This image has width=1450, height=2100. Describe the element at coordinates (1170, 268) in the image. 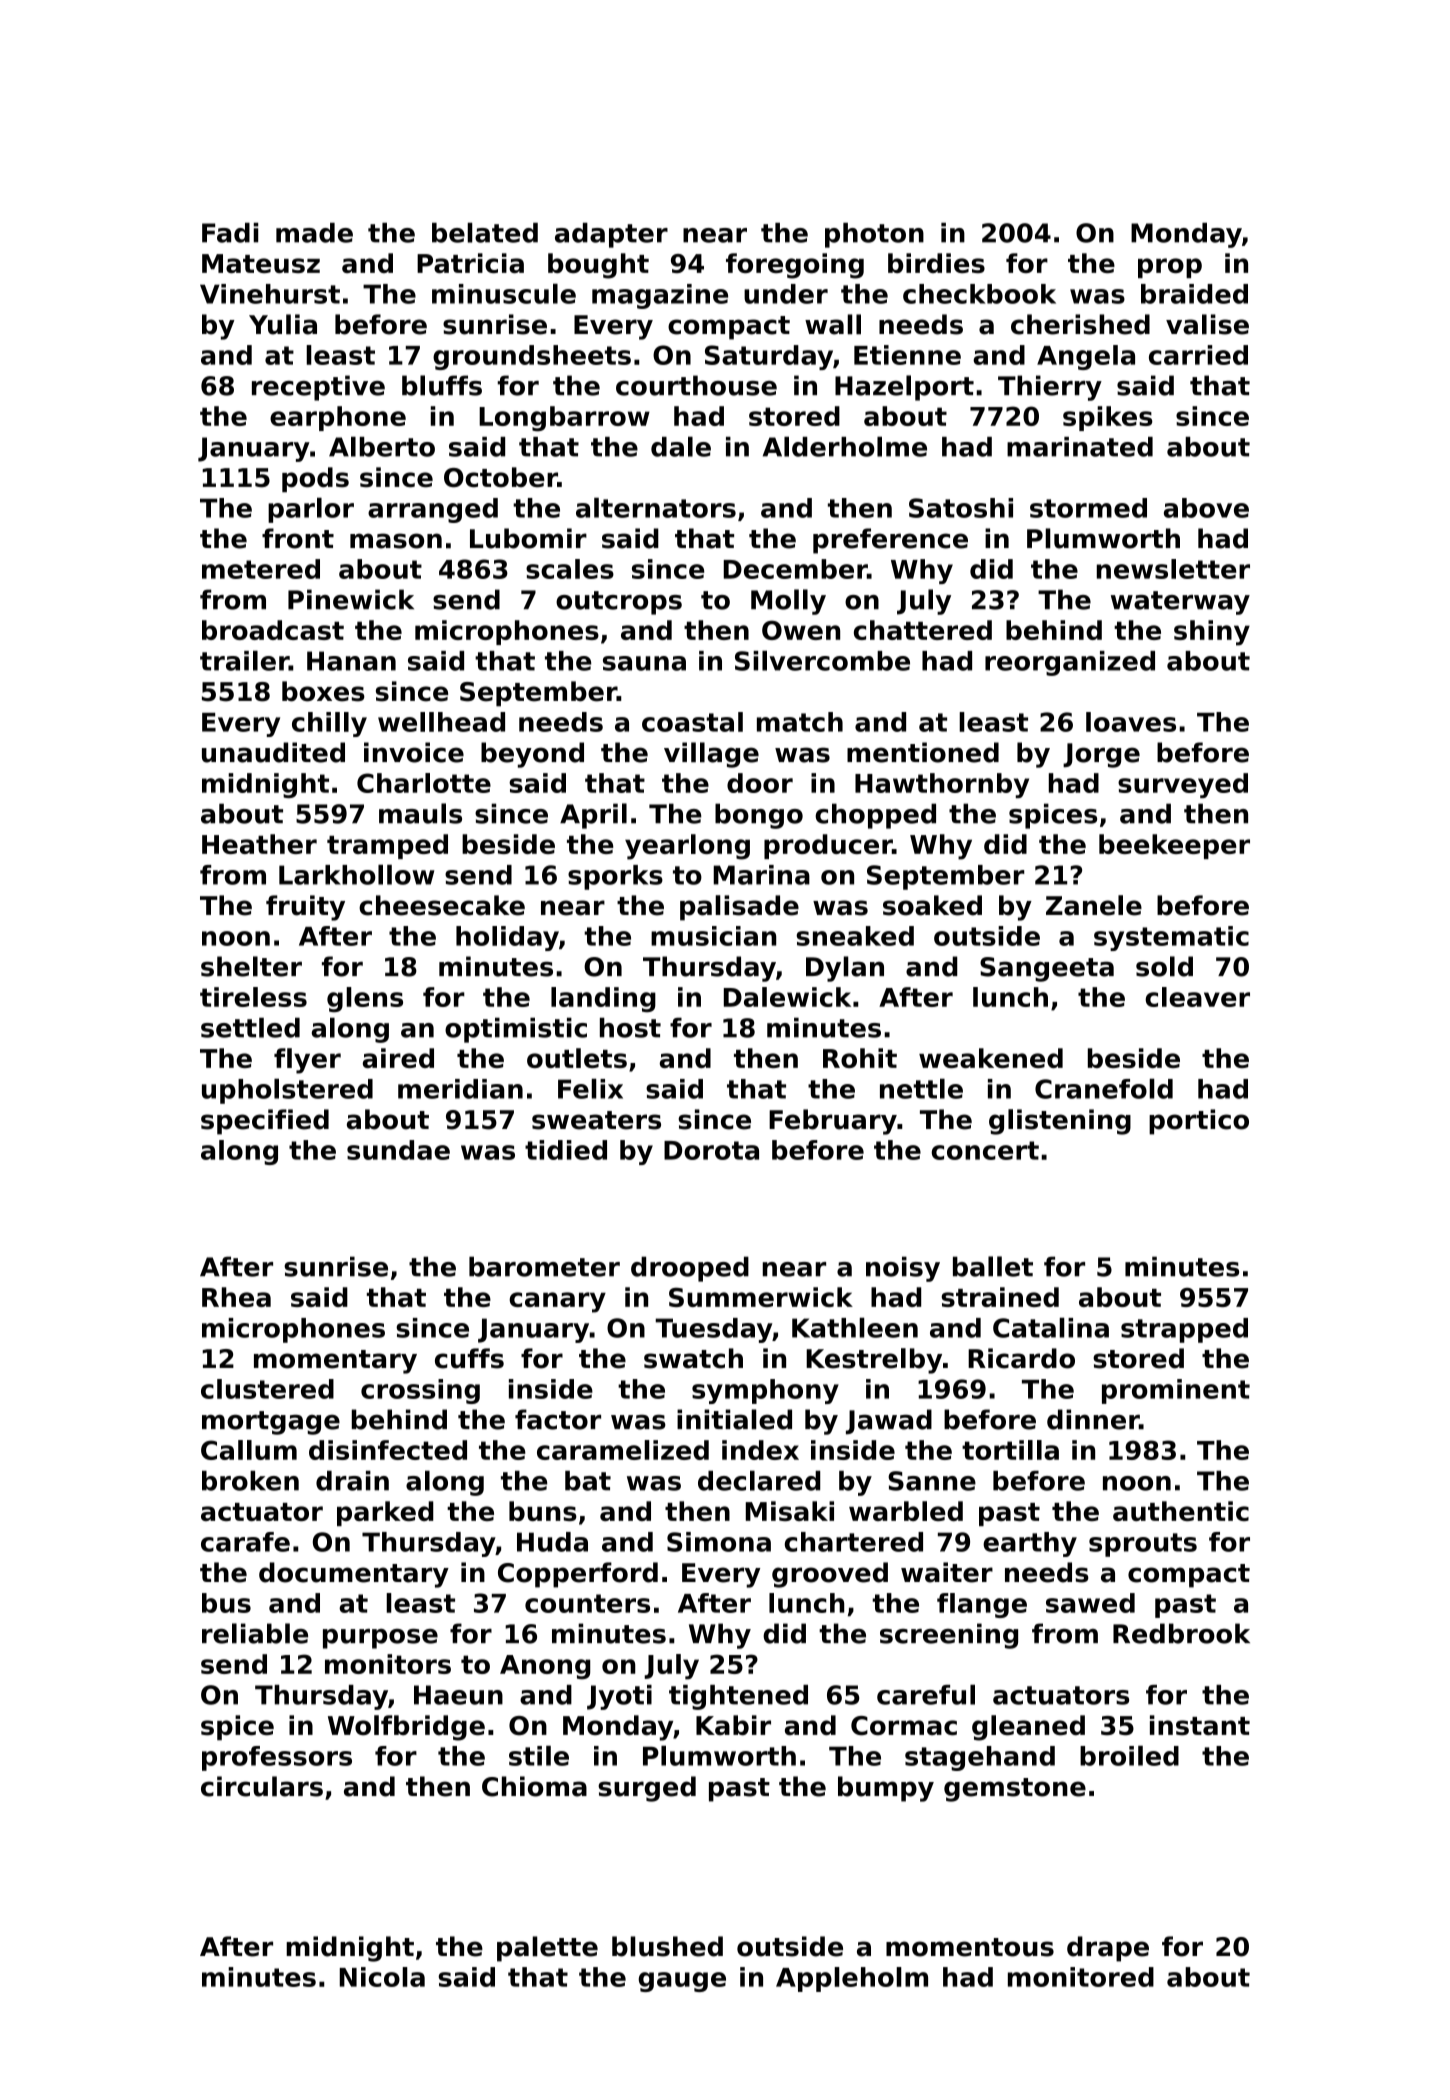

I see `prop` at that location.
